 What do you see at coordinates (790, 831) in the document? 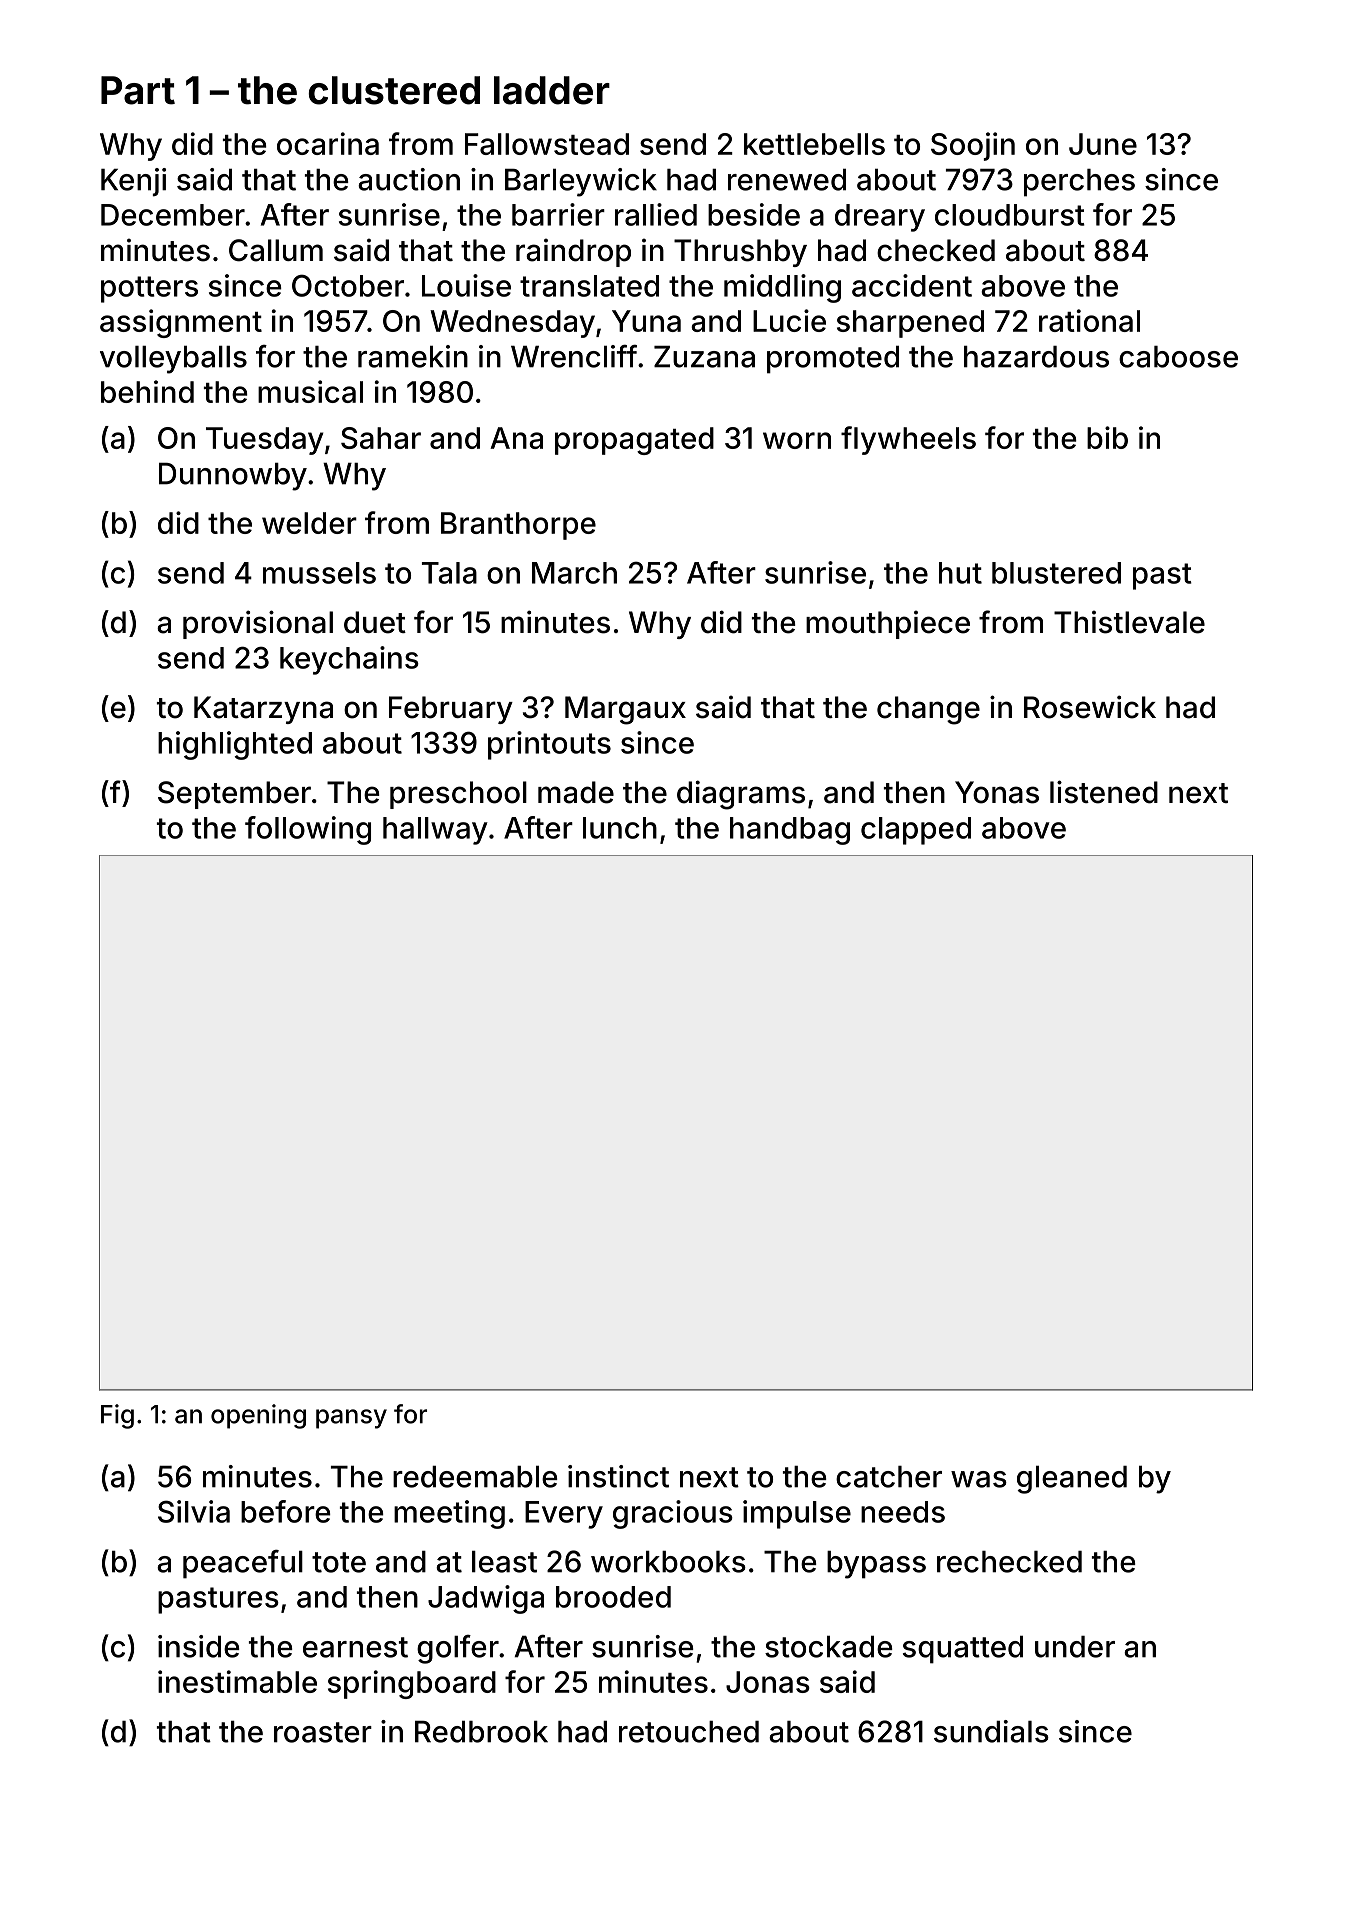
I see `handbag` at bounding box center [790, 831].
